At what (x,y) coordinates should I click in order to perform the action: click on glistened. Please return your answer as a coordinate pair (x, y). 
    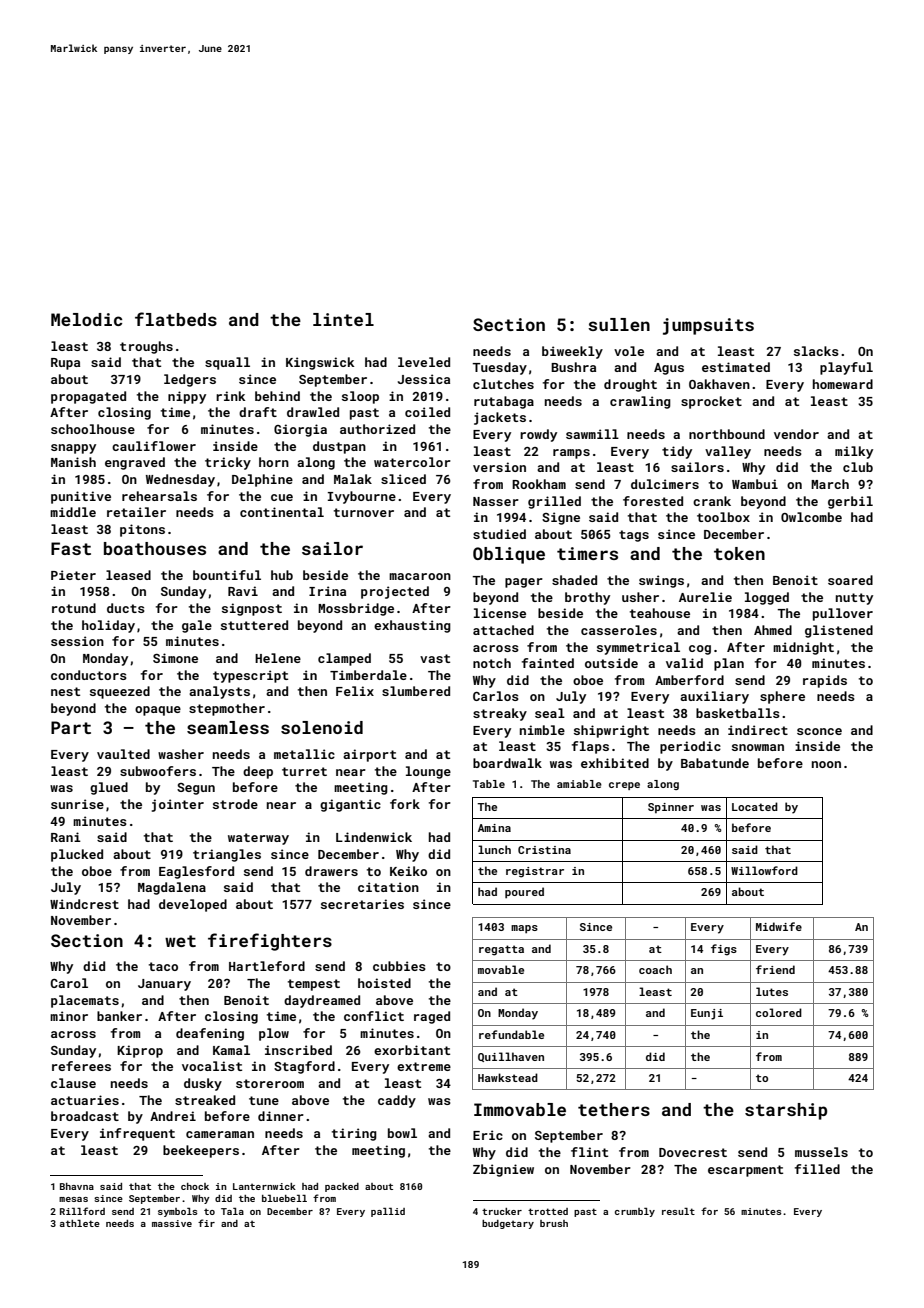
    Looking at the image, I should click on (839, 631).
